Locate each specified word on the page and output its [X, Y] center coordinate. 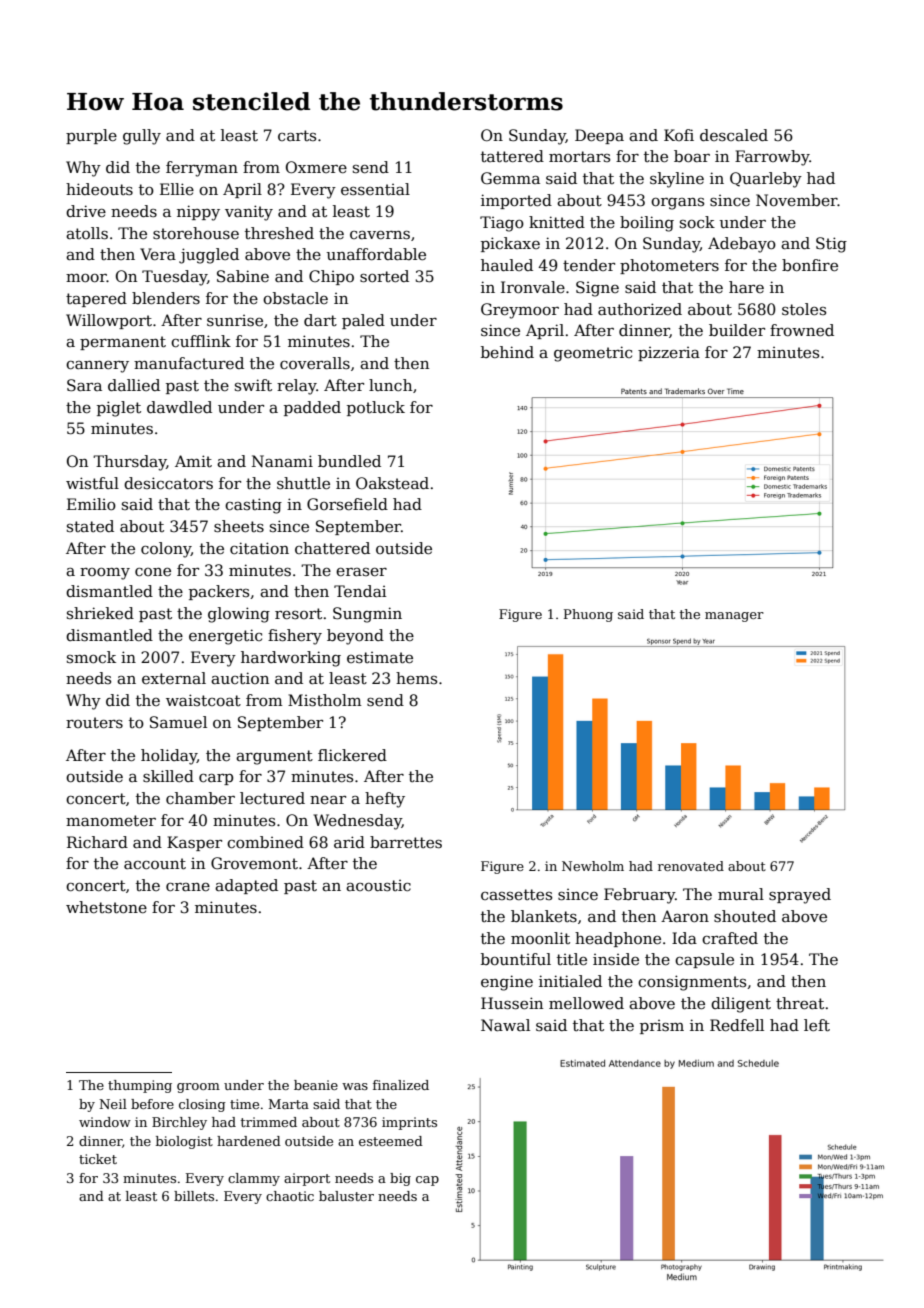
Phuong [588, 615]
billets [194, 1196]
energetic [225, 637]
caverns [380, 235]
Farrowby [772, 158]
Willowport [109, 321]
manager [734, 617]
